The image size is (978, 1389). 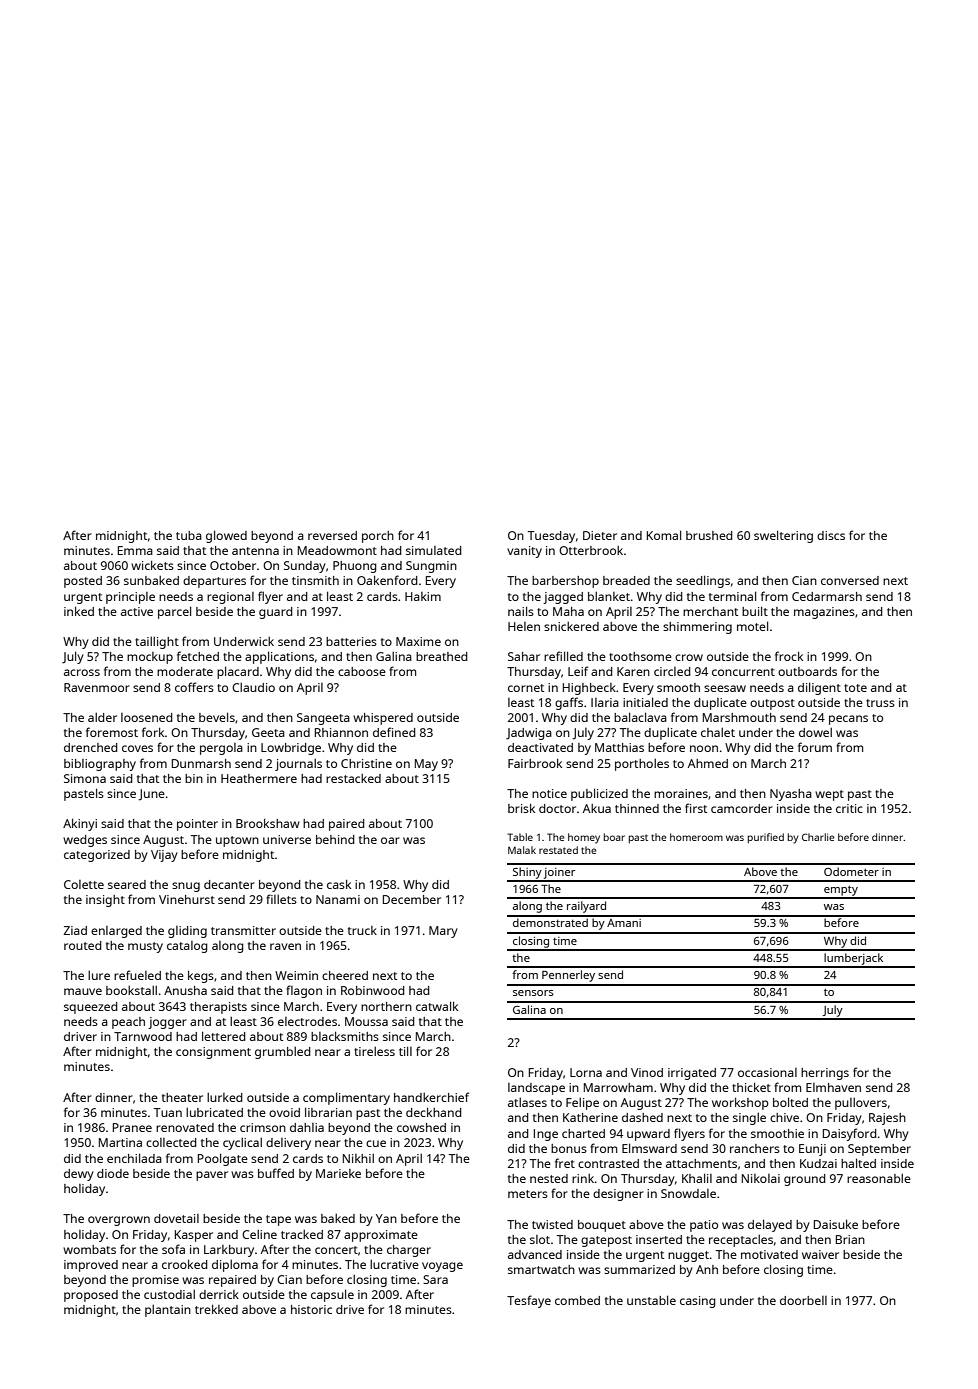 I want to click on paver, so click(x=212, y=1176).
